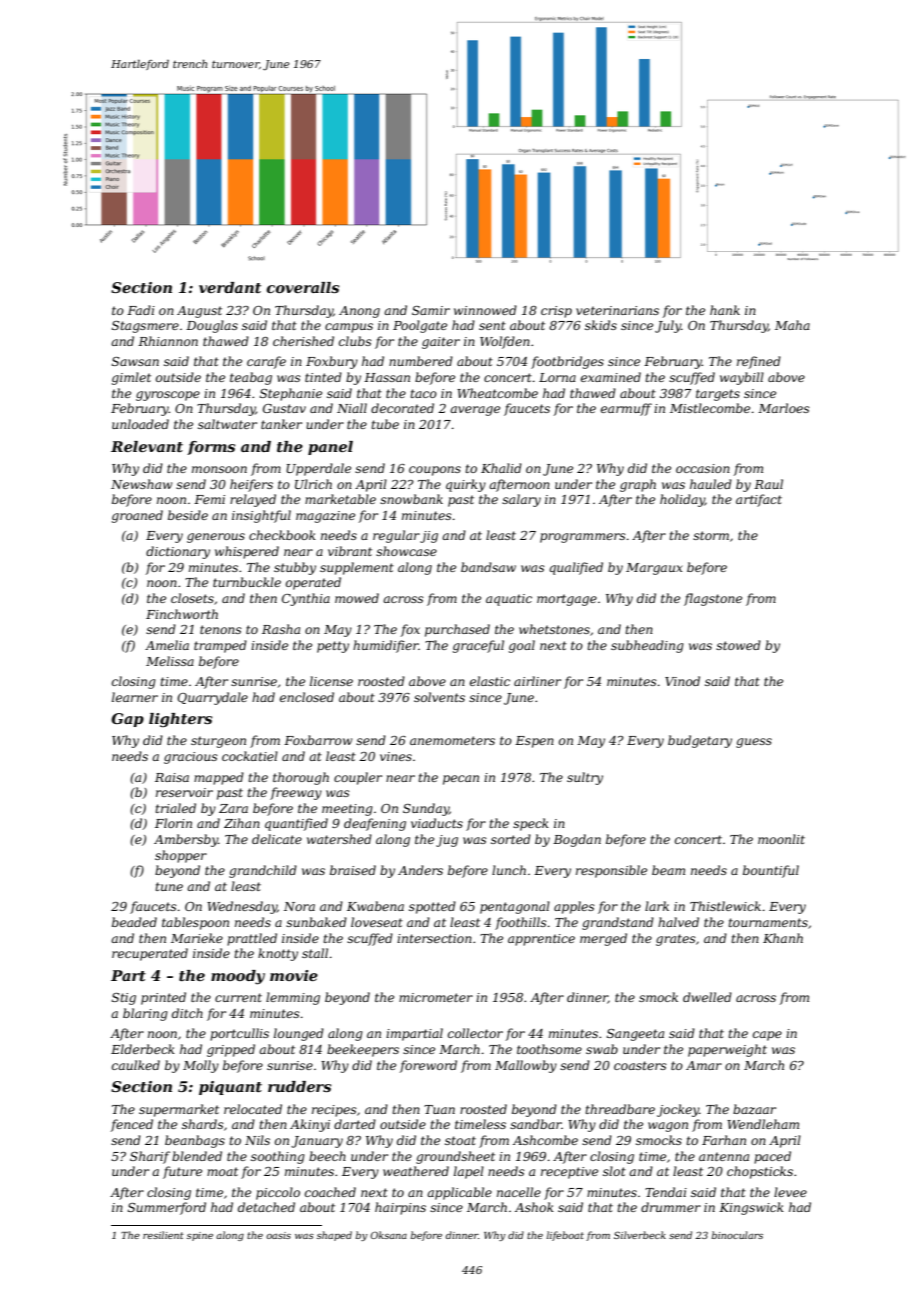 The width and height of the page is (924, 1308). What do you see at coordinates (565, 1236) in the page?
I see `lifeboat` at bounding box center [565, 1236].
